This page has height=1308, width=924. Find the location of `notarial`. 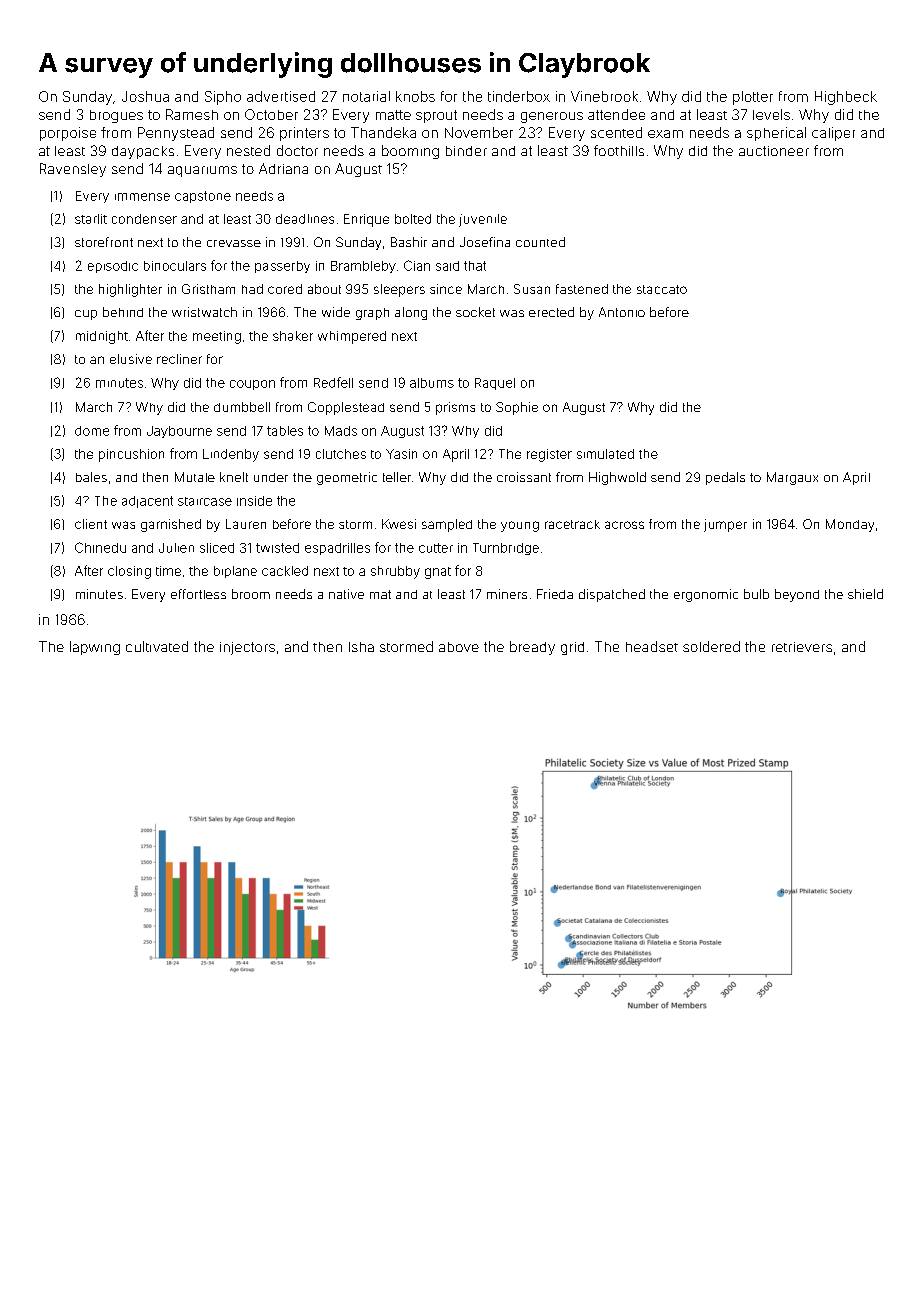

notarial is located at coordinates (366, 96).
